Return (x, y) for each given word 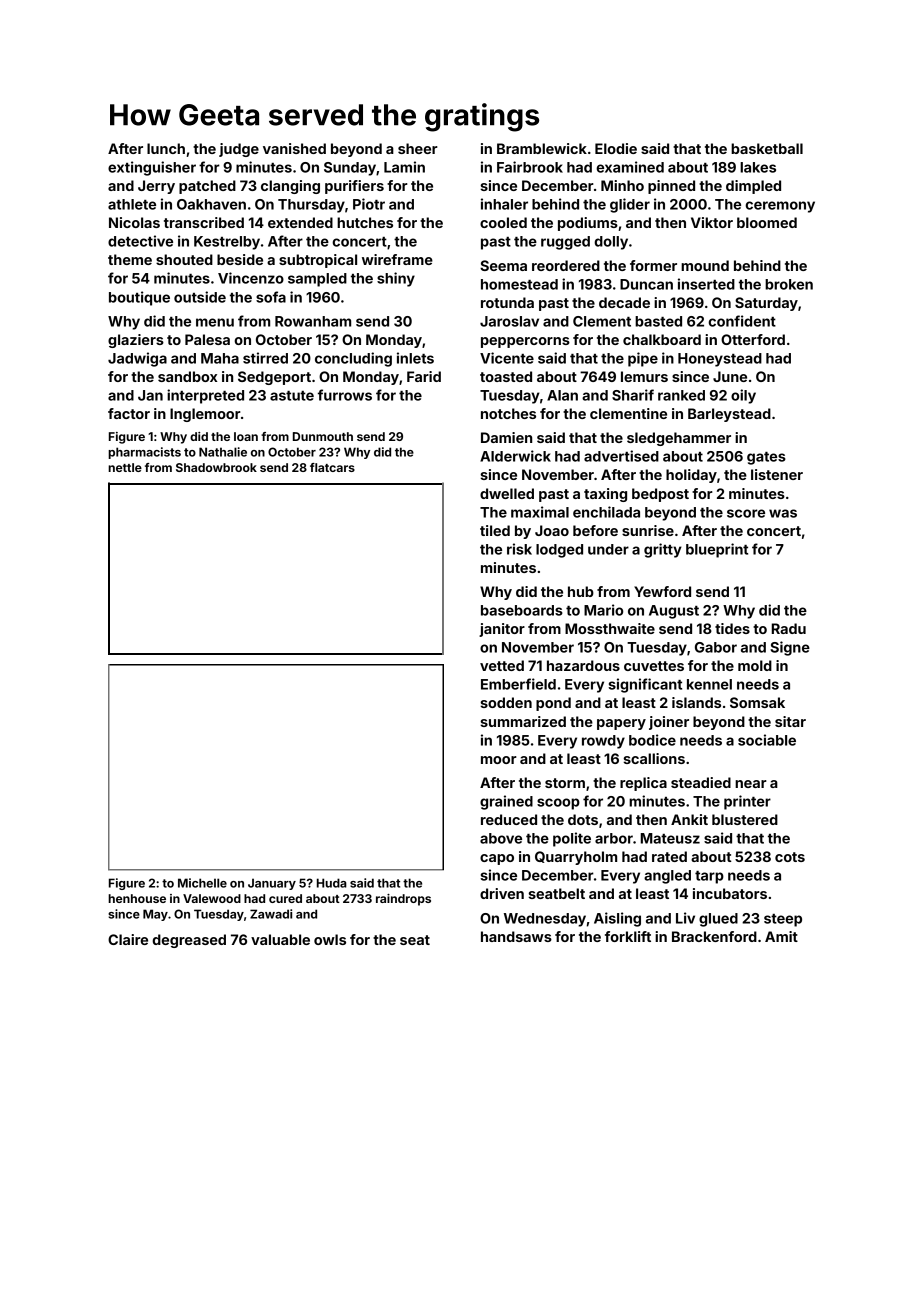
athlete (132, 204)
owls (330, 939)
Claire (128, 939)
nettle (125, 467)
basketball (767, 148)
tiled (495, 530)
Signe (790, 648)
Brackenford (714, 936)
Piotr (369, 204)
